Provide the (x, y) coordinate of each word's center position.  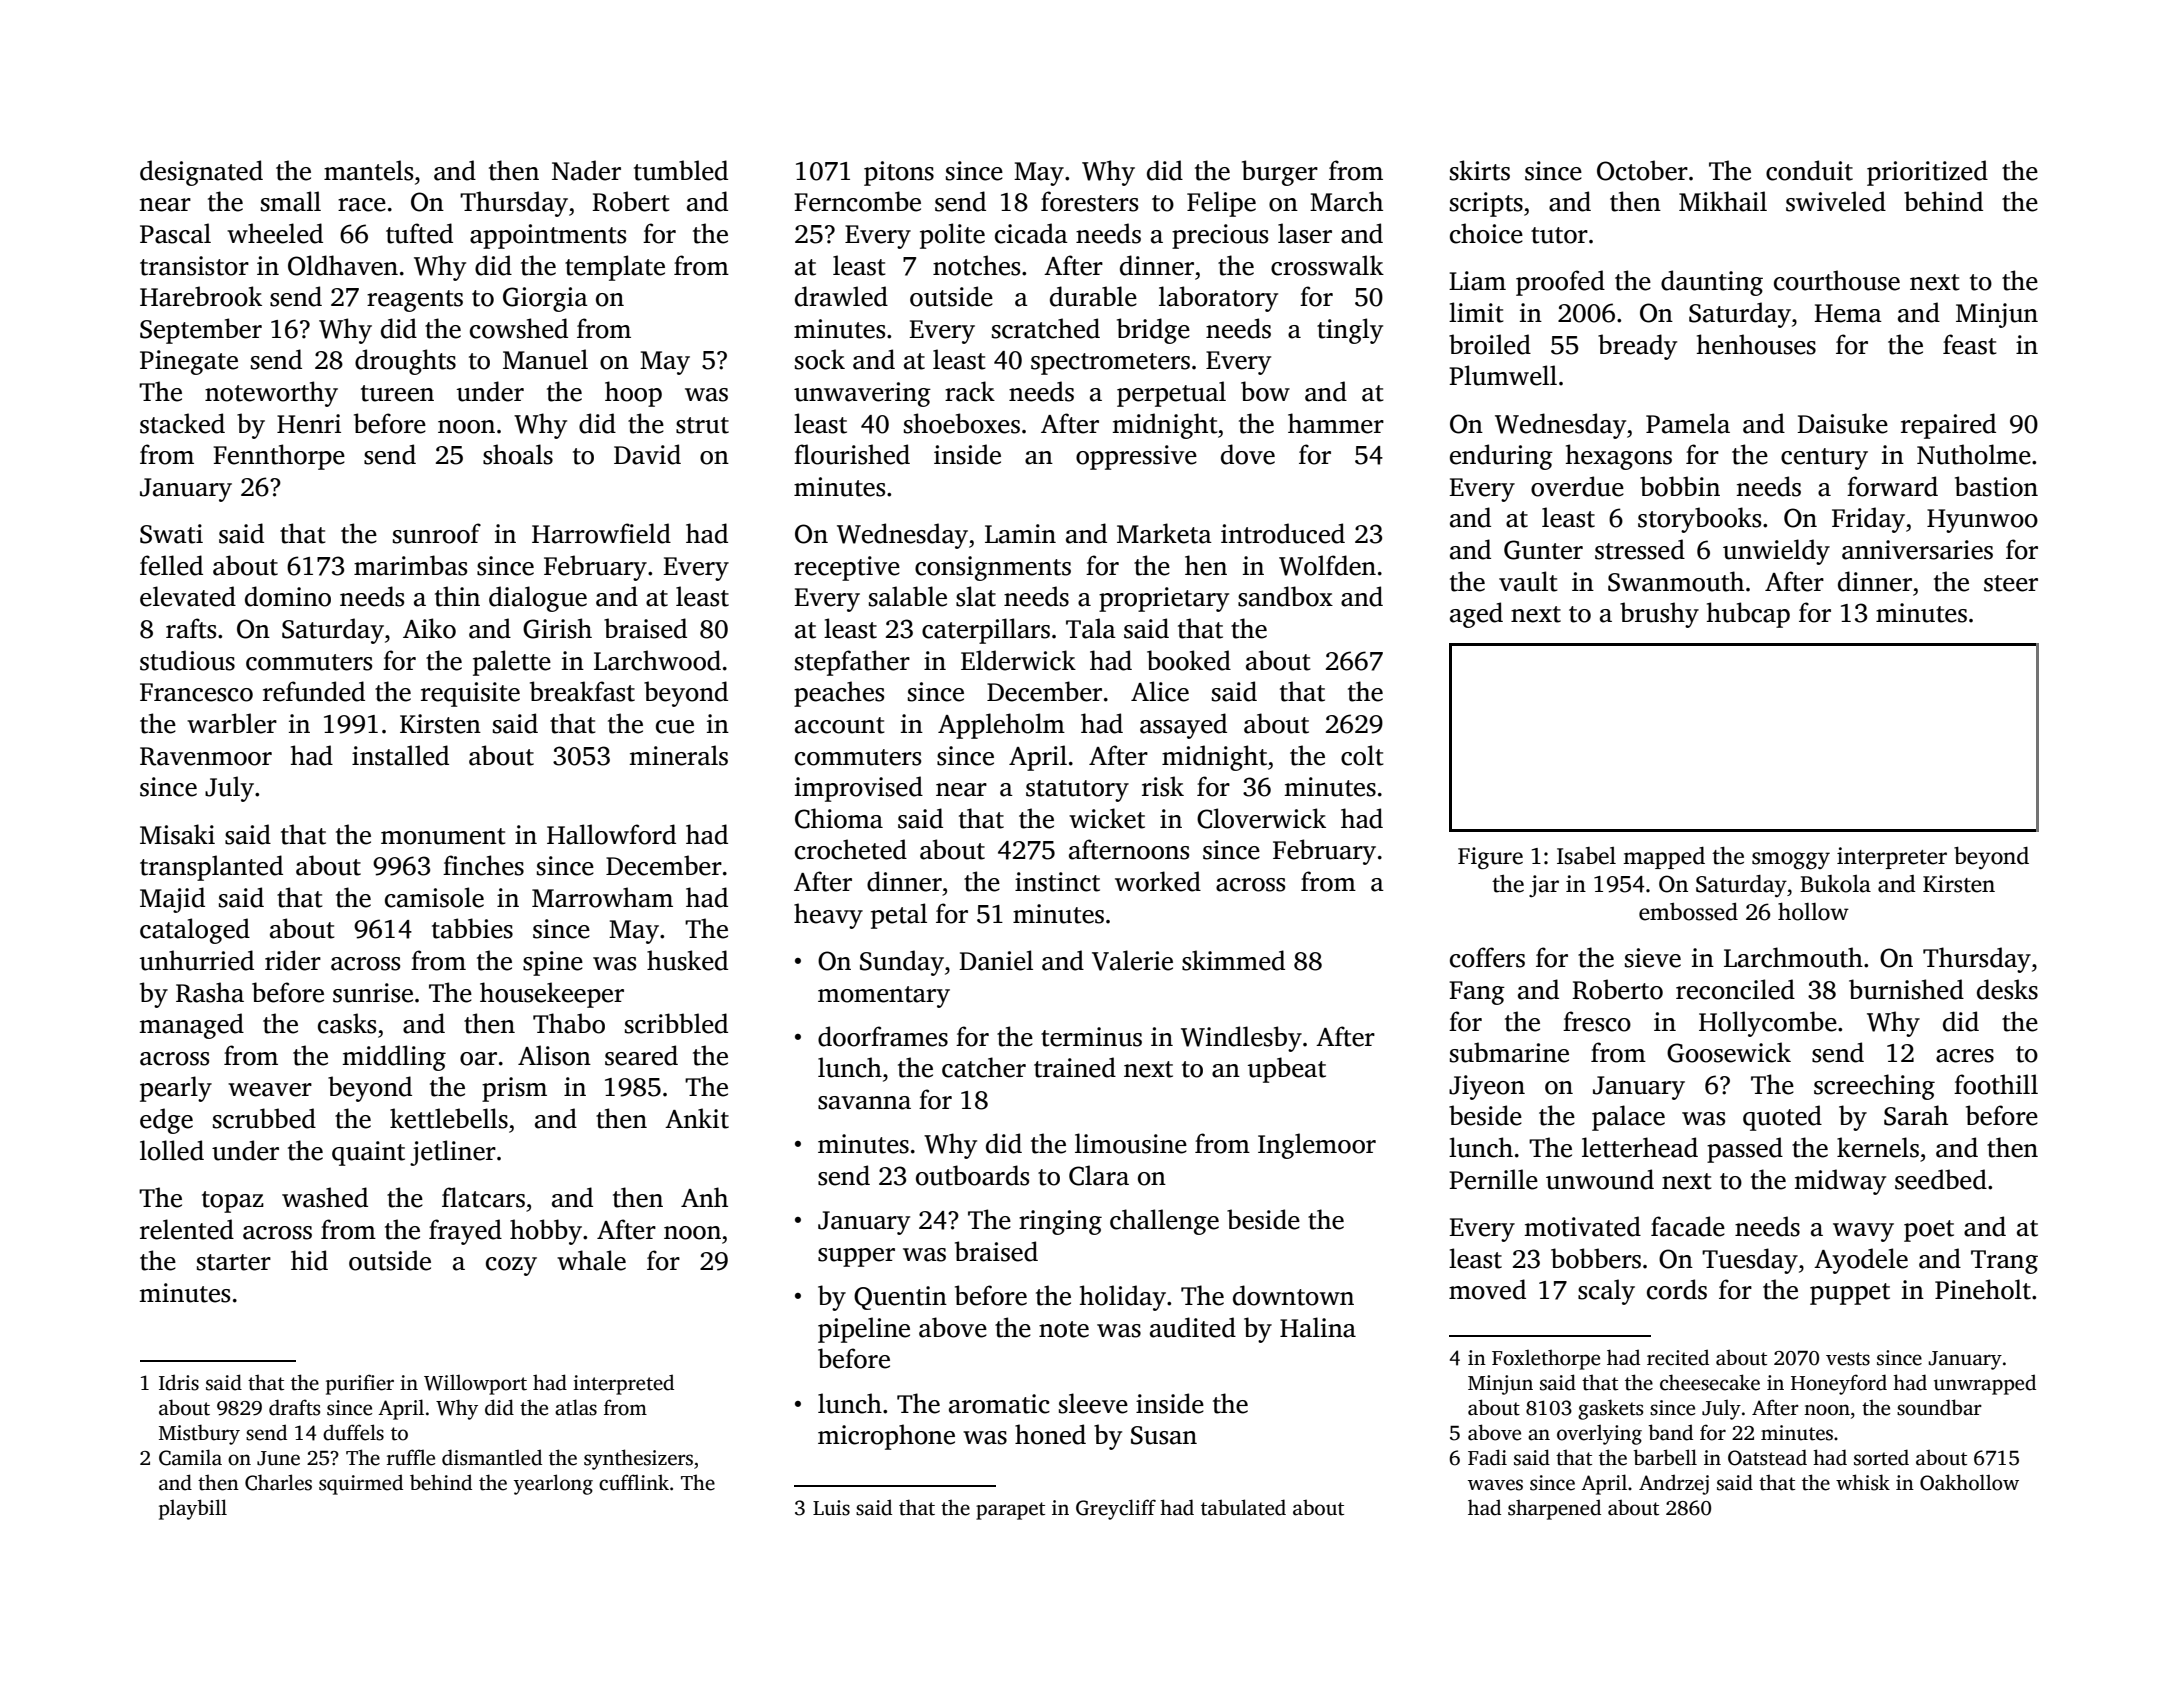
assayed (1183, 726)
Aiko (429, 628)
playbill (193, 1509)
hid (309, 1260)
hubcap (1748, 615)
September (201, 331)
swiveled (1836, 201)
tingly (1350, 331)
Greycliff (1116, 1509)
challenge (1164, 1222)
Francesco (196, 692)
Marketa (1164, 533)
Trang (2004, 1262)
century (1824, 459)
